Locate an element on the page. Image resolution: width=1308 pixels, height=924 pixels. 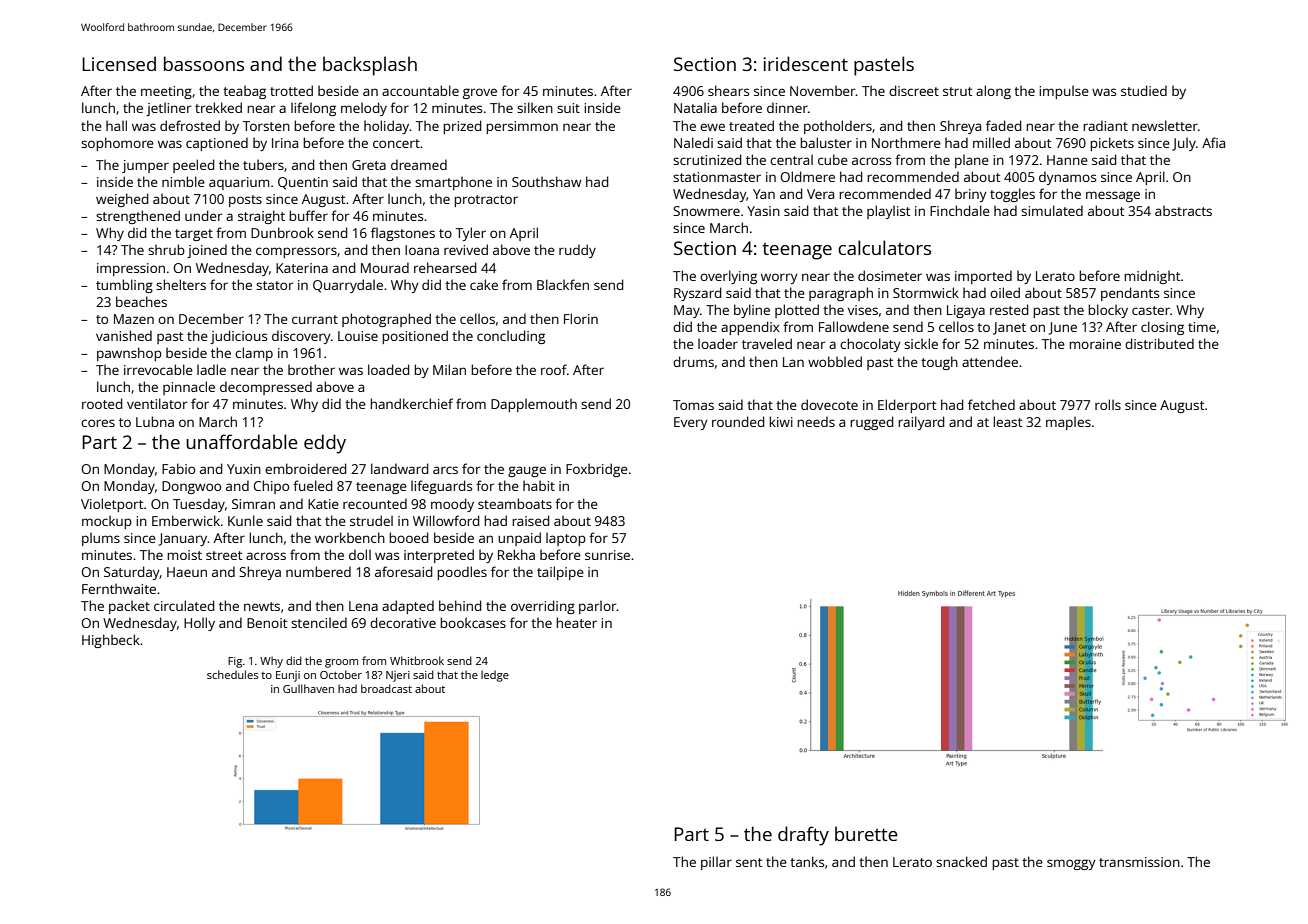
captioned is located at coordinates (217, 144).
